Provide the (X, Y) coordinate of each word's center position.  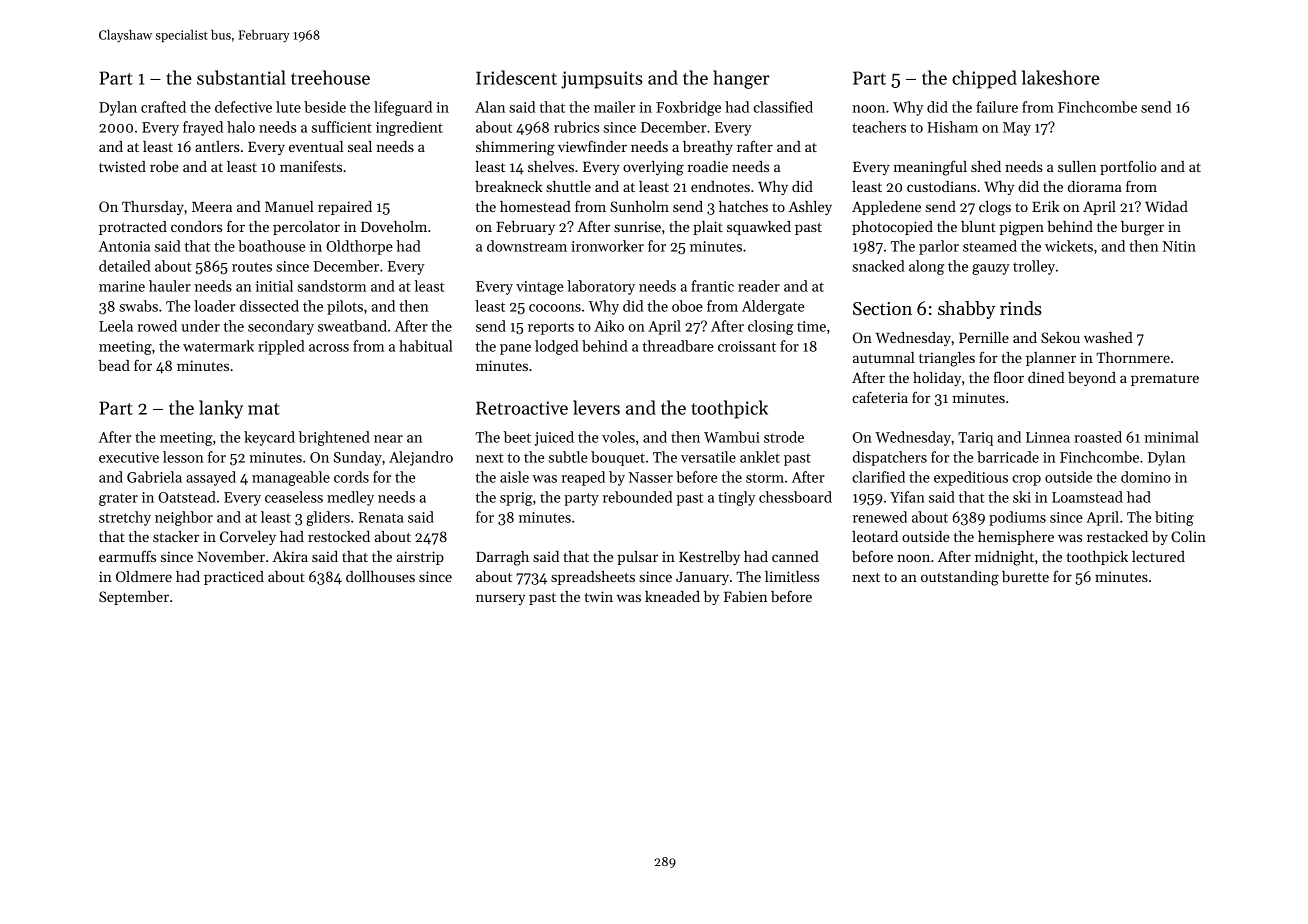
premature (1165, 380)
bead (114, 365)
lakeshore (1061, 77)
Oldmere (144, 576)
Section (882, 309)
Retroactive (522, 408)
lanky (221, 409)
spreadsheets (593, 578)
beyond (1092, 379)
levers (596, 407)
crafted (163, 107)
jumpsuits (602, 80)
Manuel (289, 206)
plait (708, 228)
